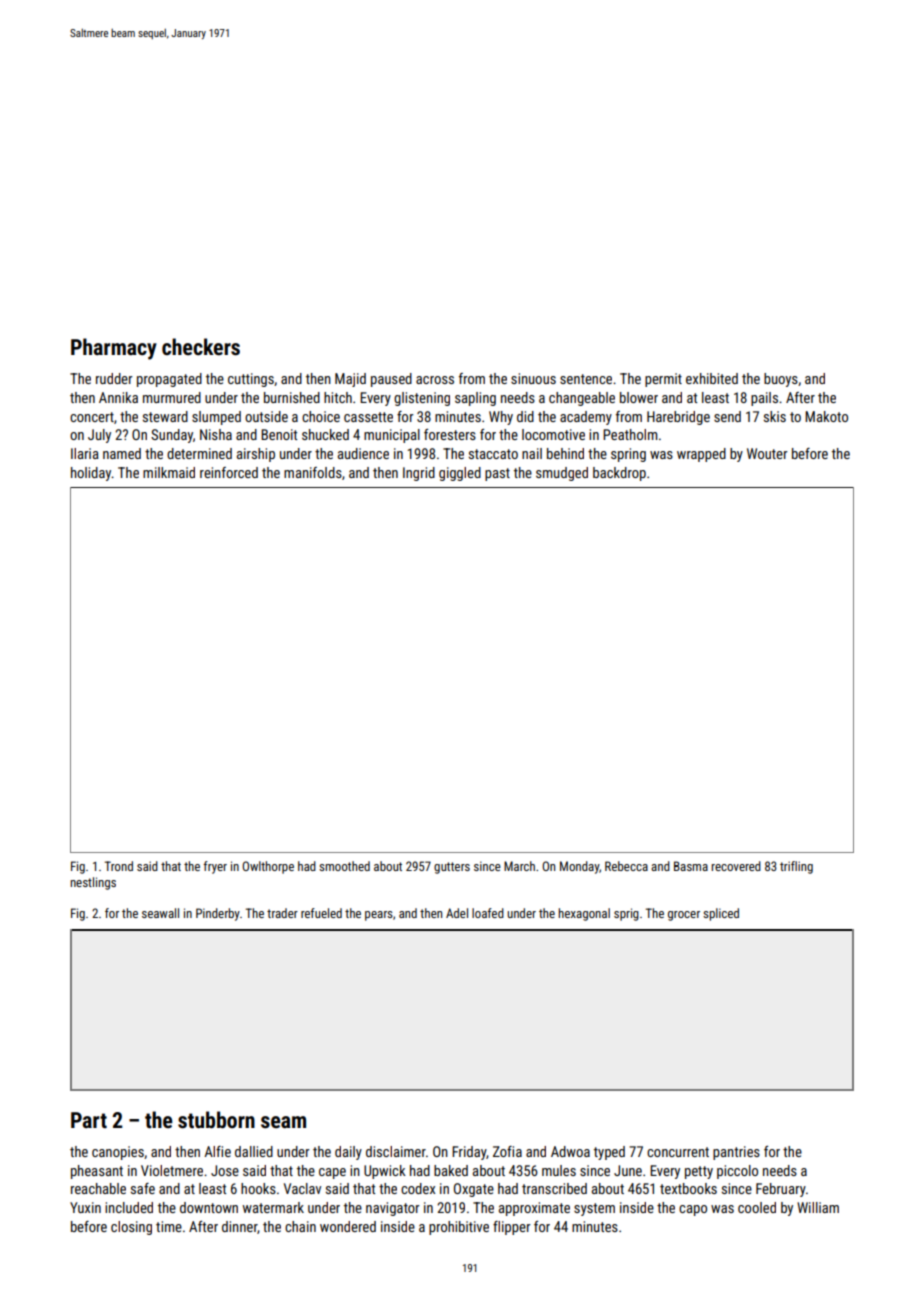 The height and width of the screenshot is (1308, 924). What do you see at coordinates (91, 474) in the screenshot?
I see `holiday` at bounding box center [91, 474].
